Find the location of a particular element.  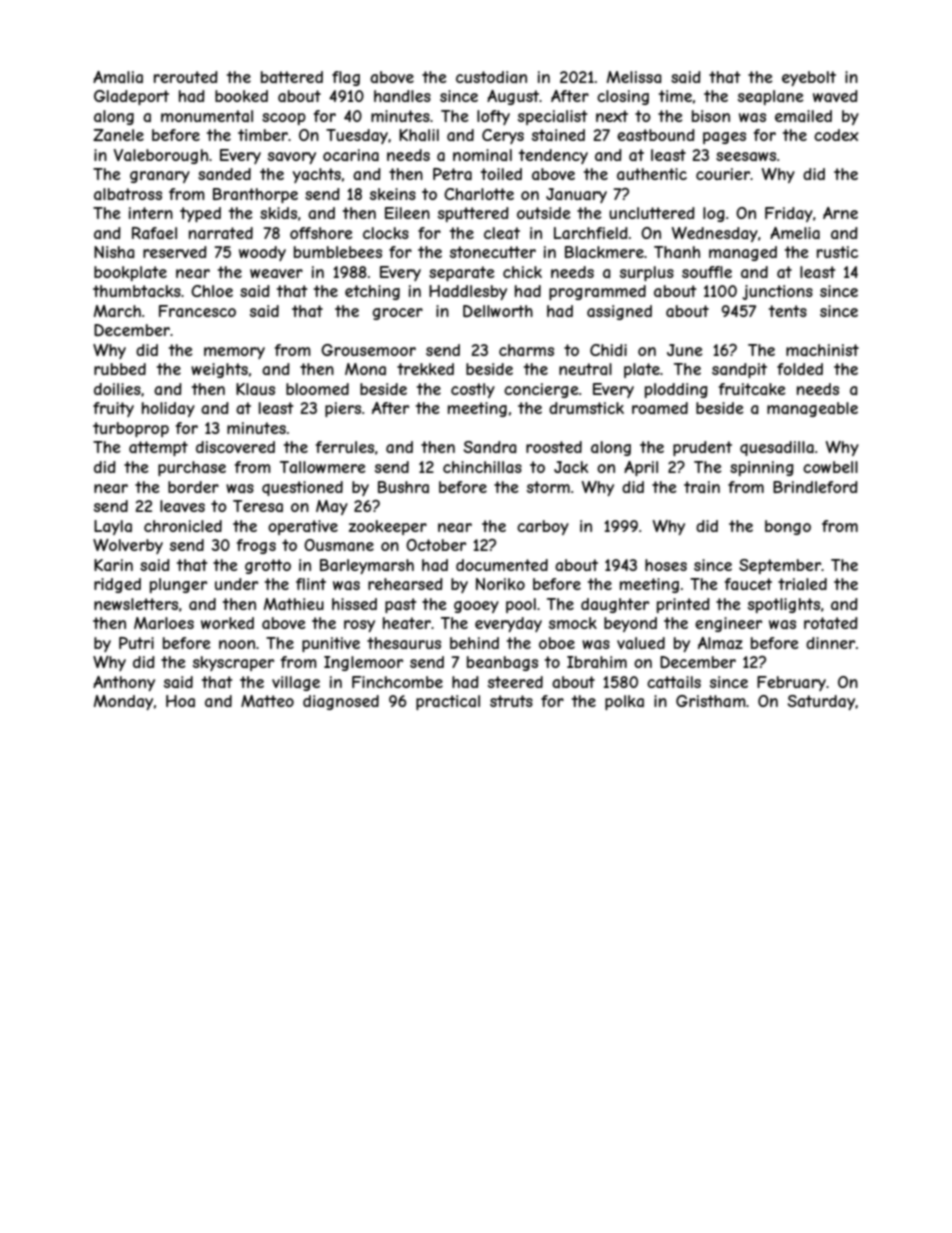

January is located at coordinates (576, 195).
